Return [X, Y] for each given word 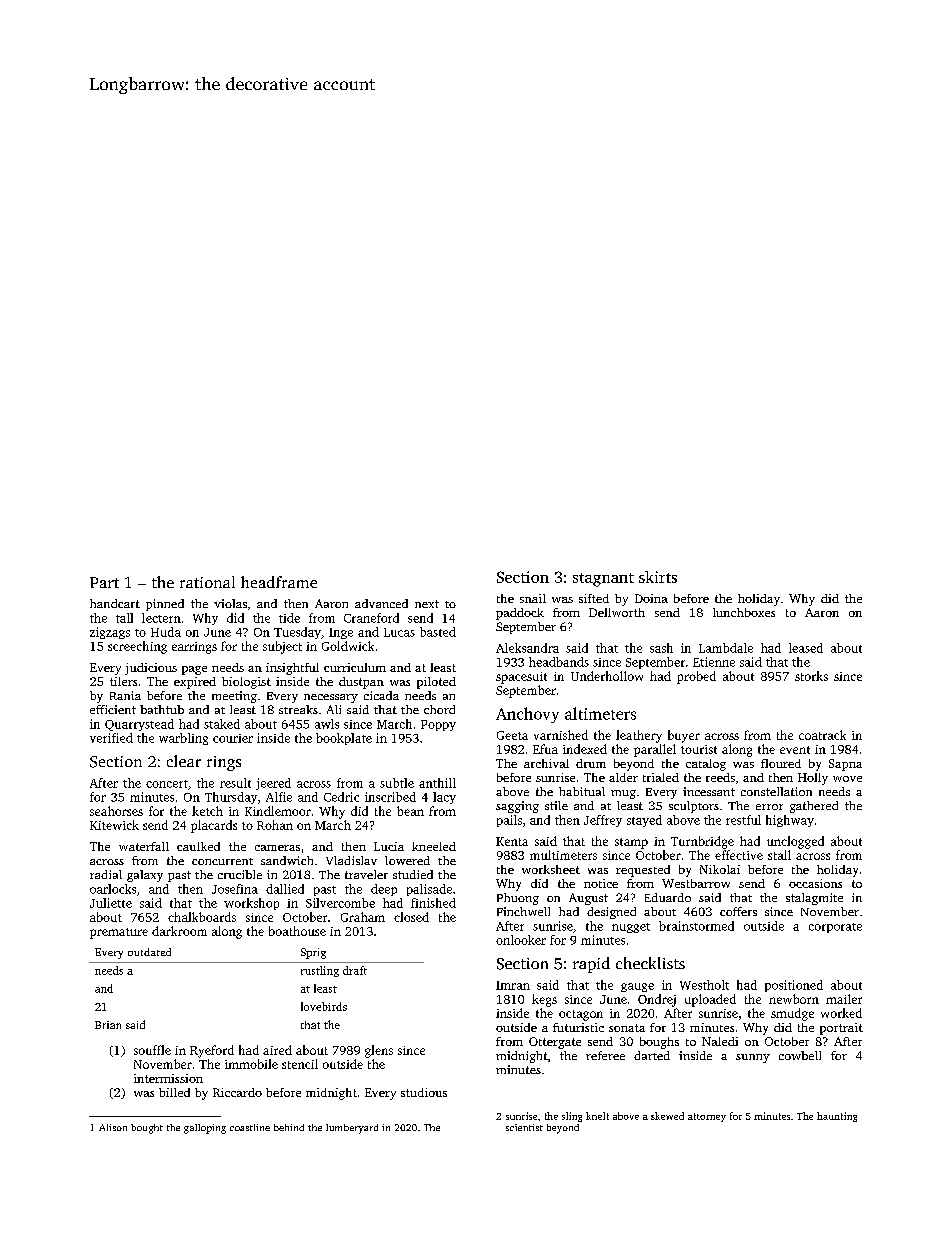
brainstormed [696, 926]
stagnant [603, 580]
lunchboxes [744, 612]
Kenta [512, 841]
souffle [152, 1050]
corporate [835, 928]
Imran [513, 985]
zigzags [110, 633]
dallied [285, 889]
